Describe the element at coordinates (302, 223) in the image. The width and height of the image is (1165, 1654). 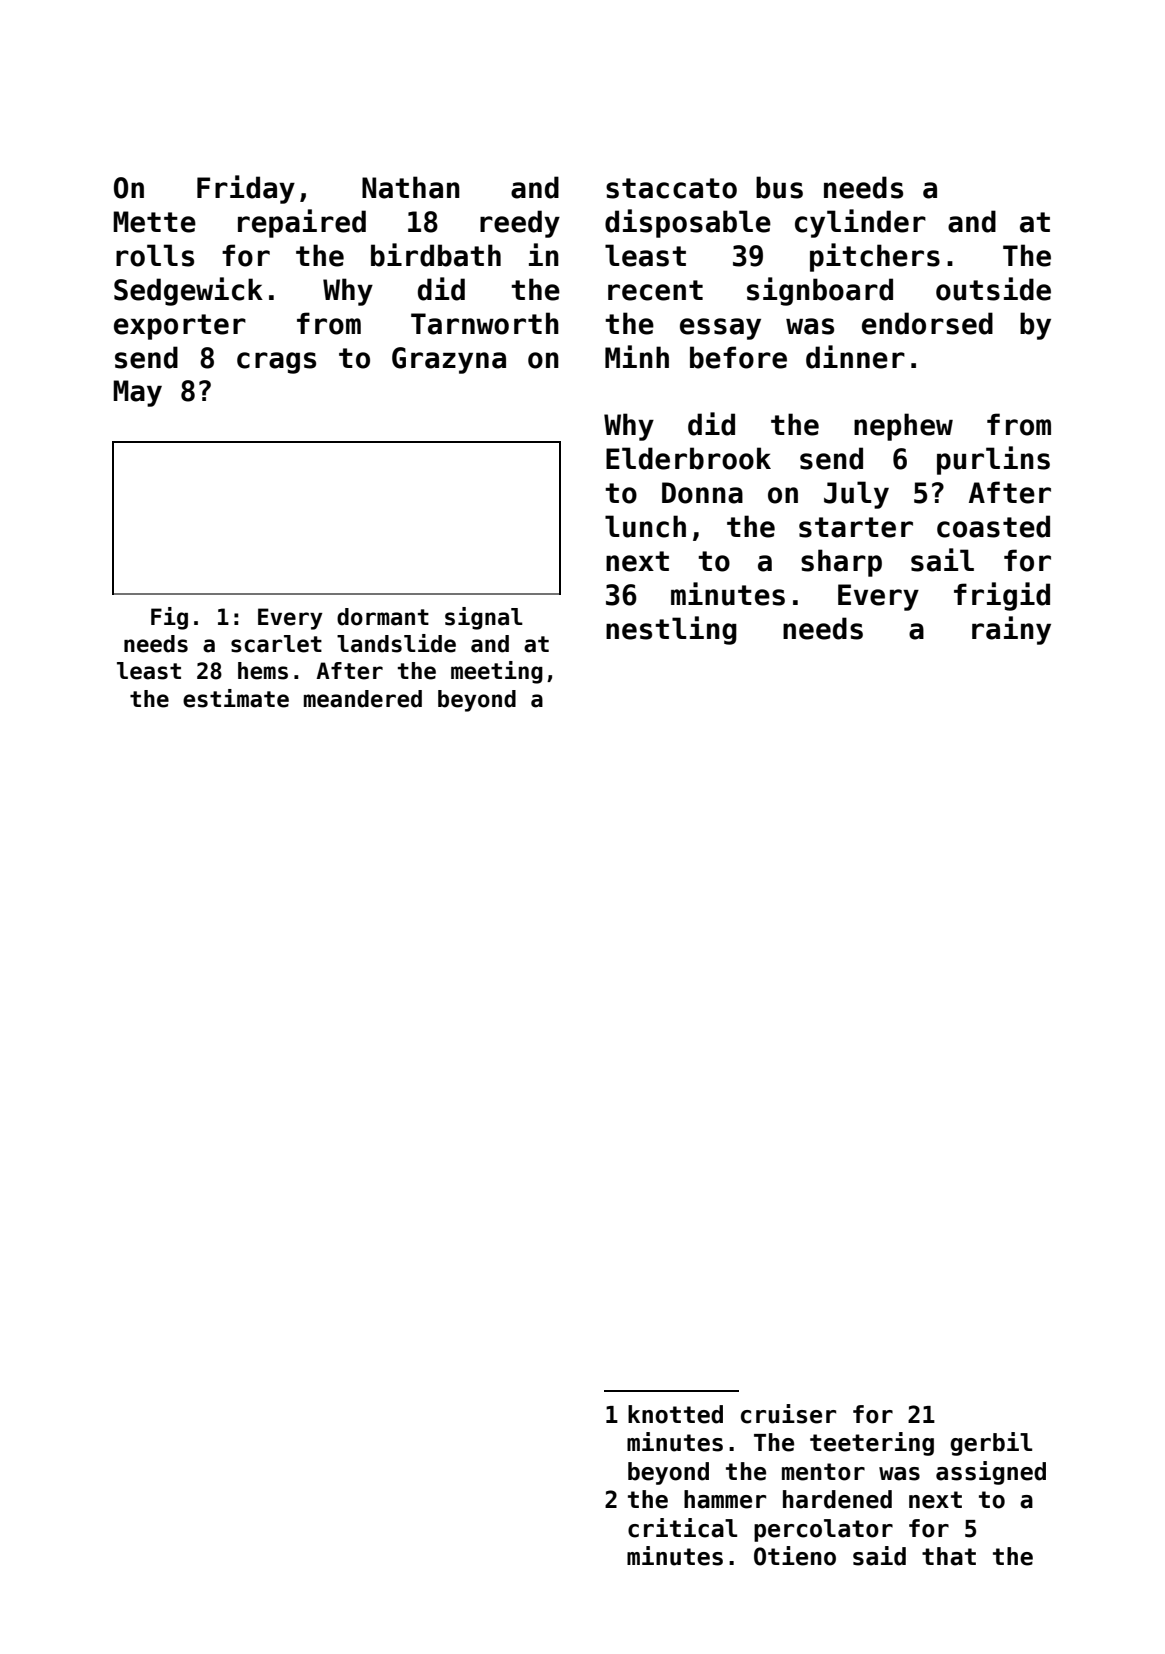
I see `repaired` at that location.
